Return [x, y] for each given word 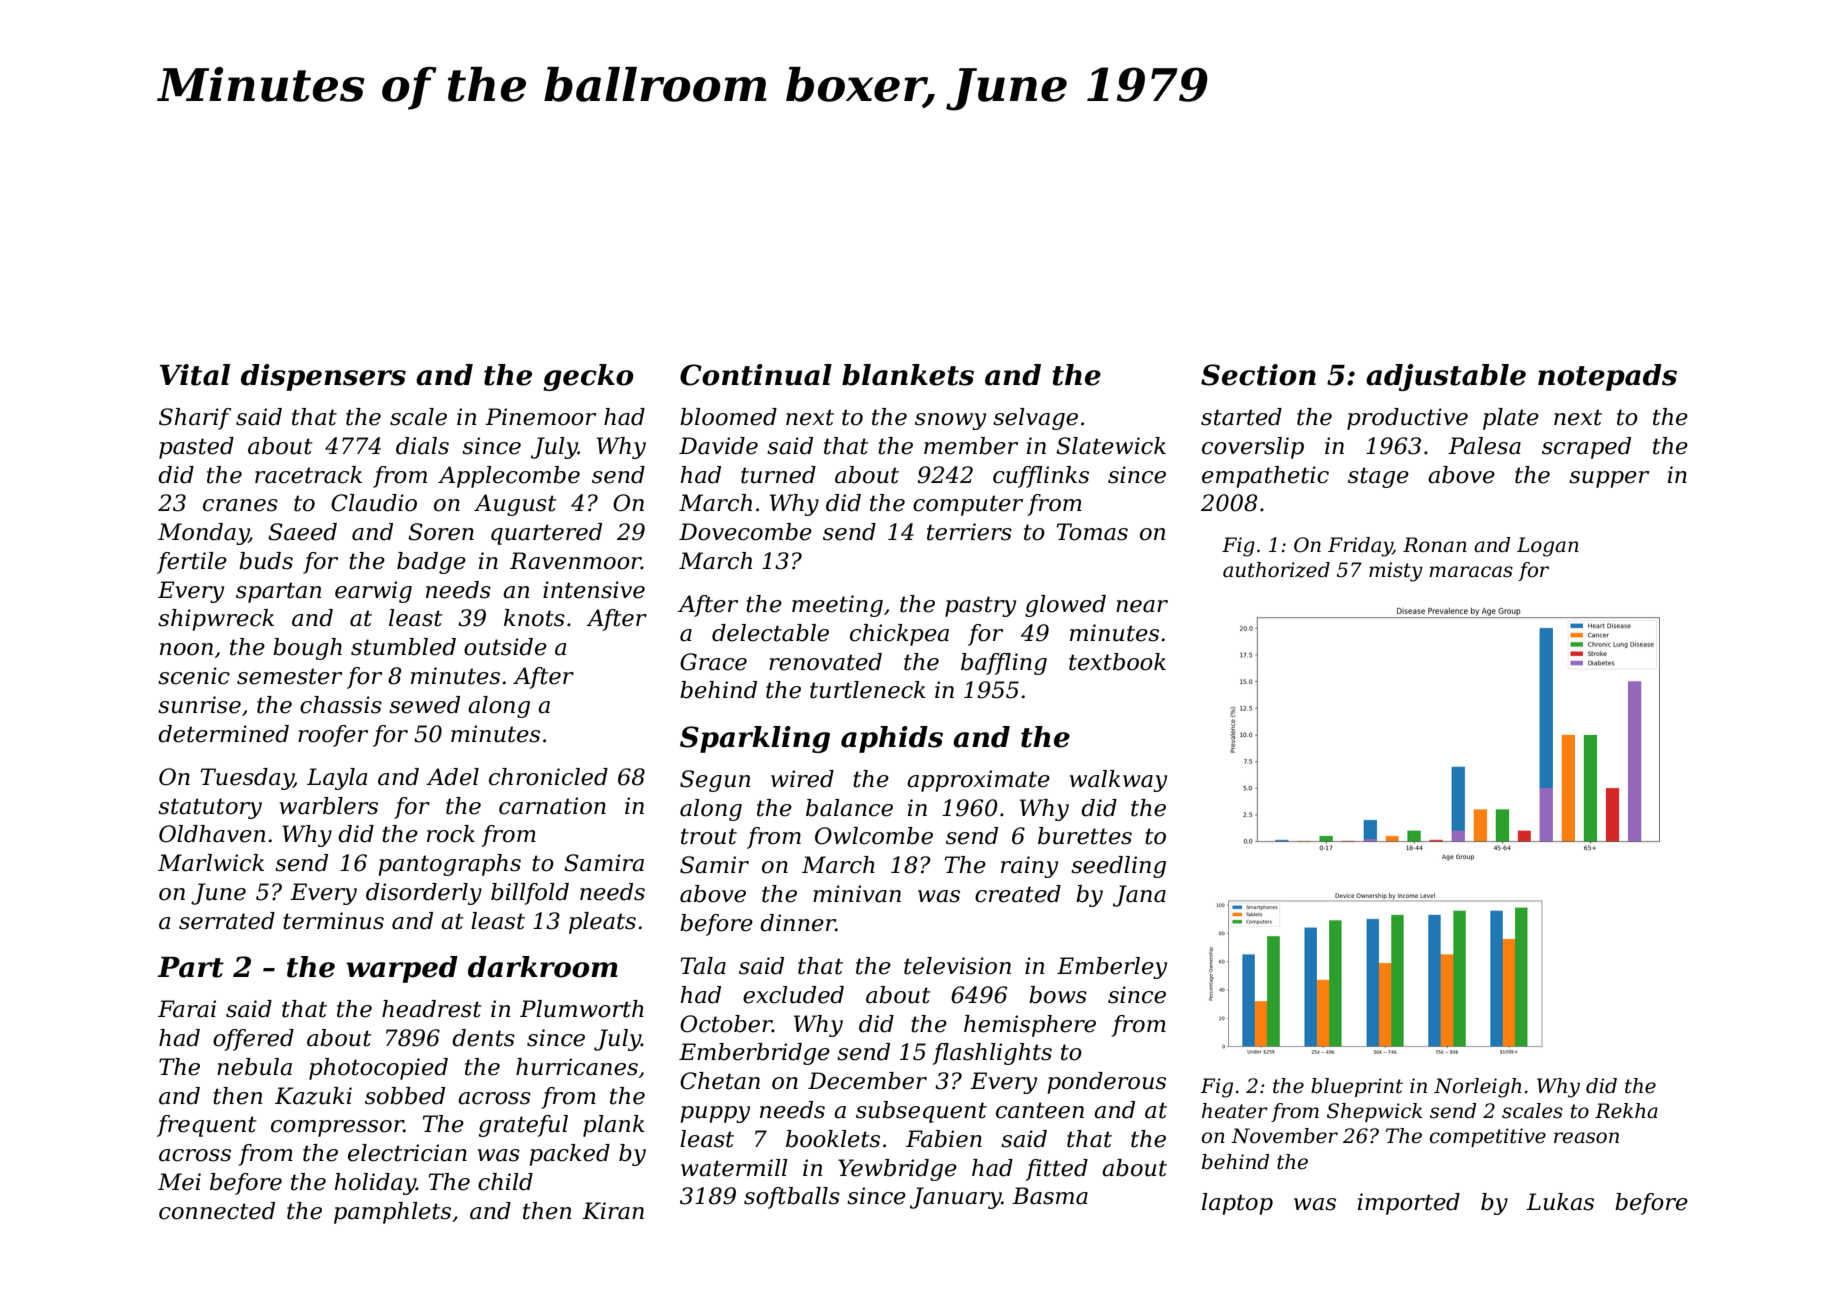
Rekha [1626, 1111]
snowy [950, 421]
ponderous [1107, 1083]
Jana [1139, 896]
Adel [452, 777]
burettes [1085, 836]
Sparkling [755, 739]
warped [402, 969]
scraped [1586, 448]
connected [217, 1211]
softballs [792, 1198]
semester [289, 676]
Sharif [195, 419]
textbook [1117, 662]
